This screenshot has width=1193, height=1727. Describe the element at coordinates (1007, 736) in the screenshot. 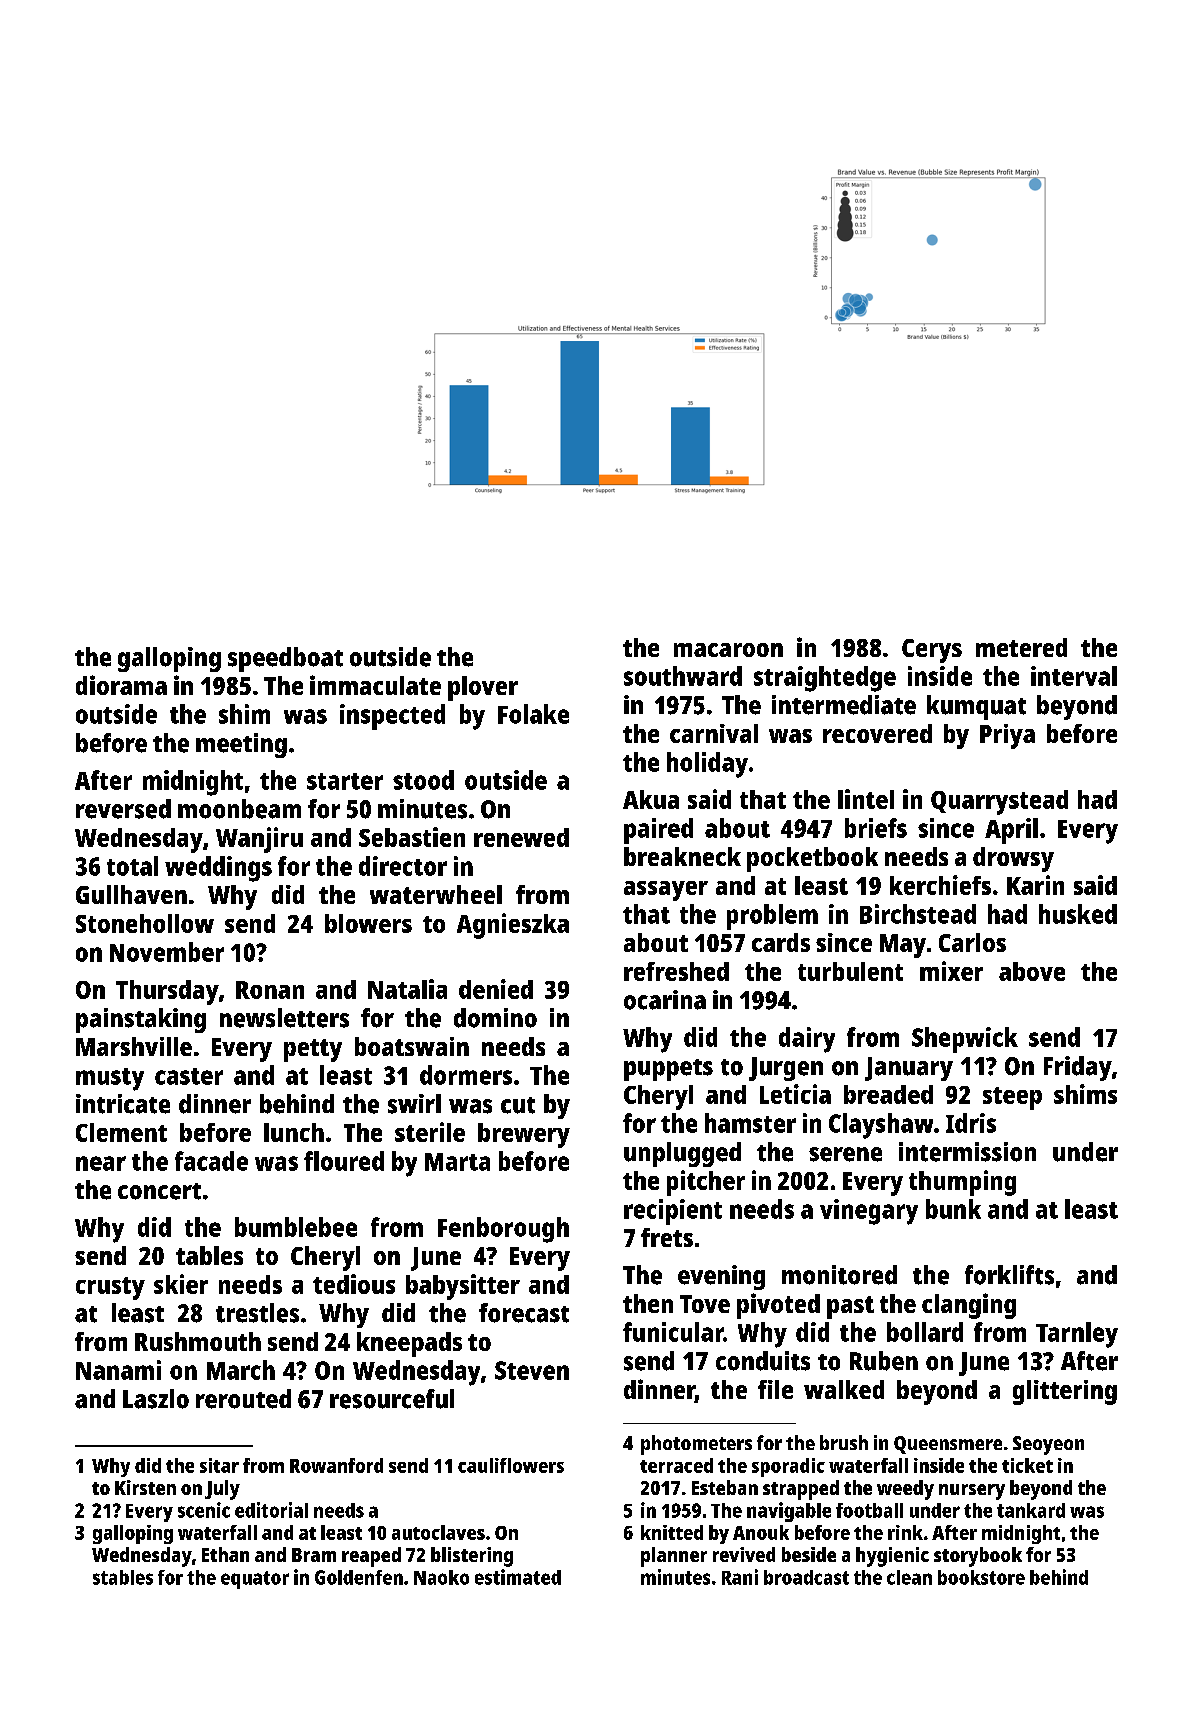

I see `Priya` at that location.
